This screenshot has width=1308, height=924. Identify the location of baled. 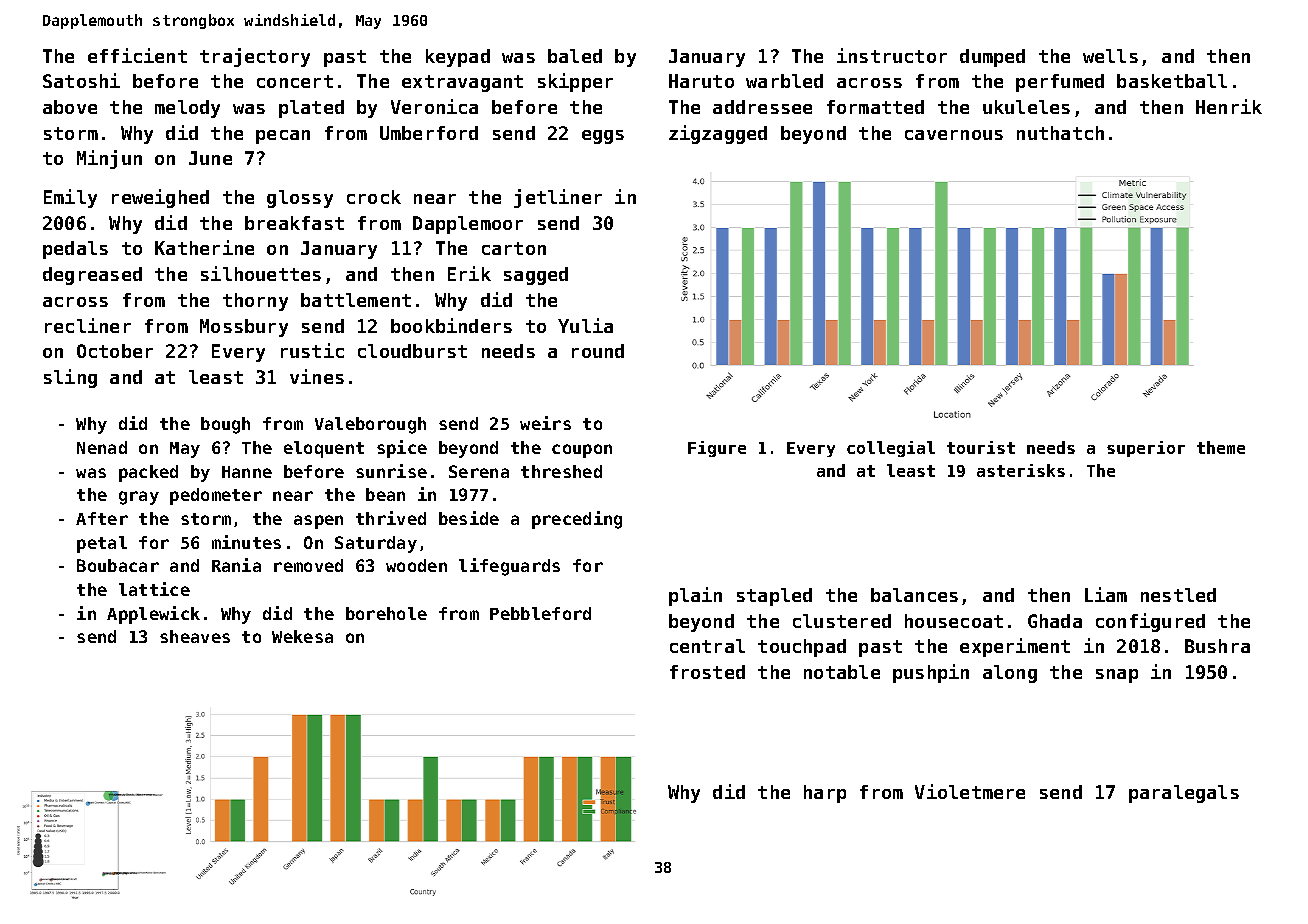
(575, 56).
